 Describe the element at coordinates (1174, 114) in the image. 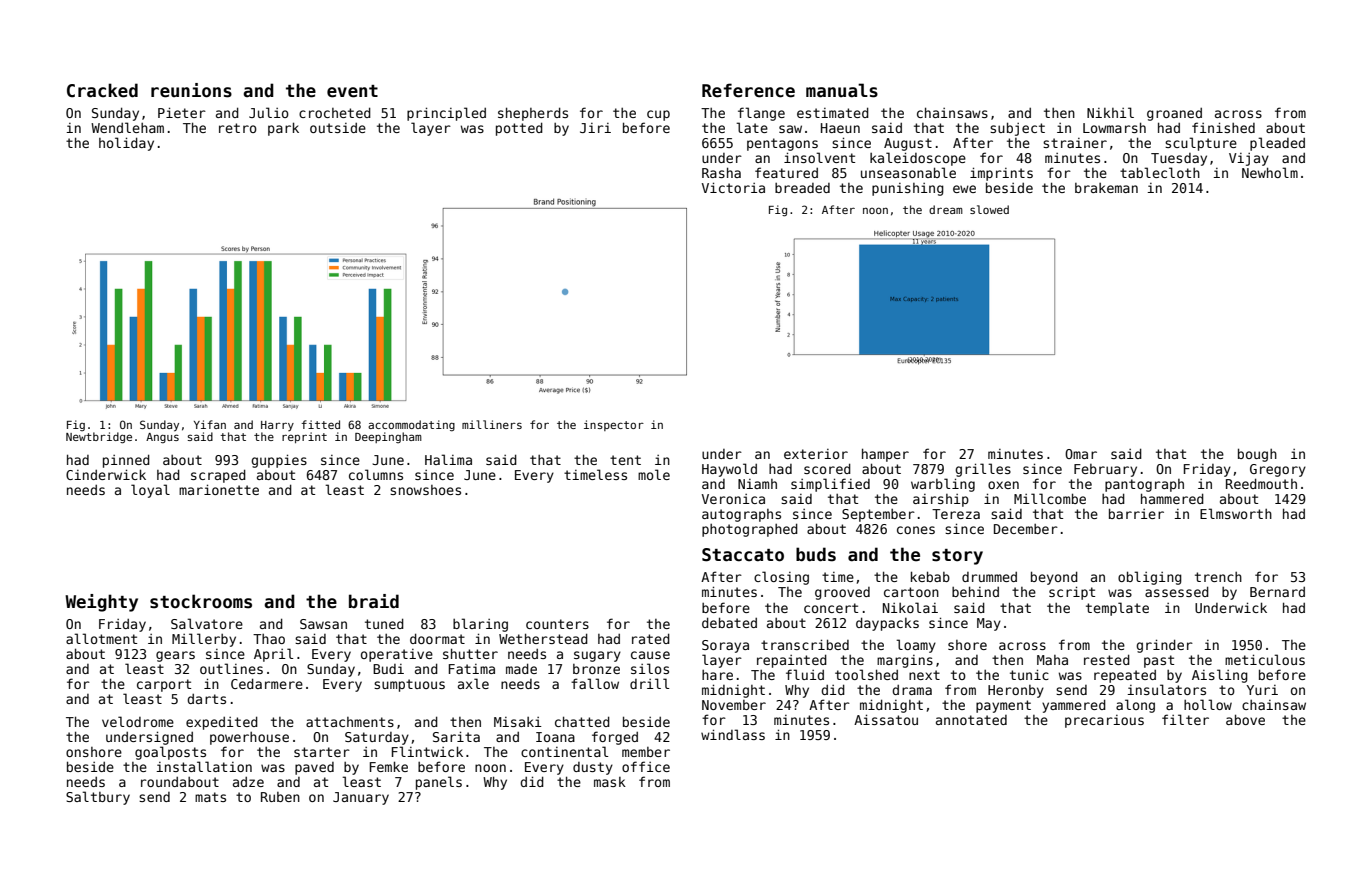

I see `groaned` at that location.
